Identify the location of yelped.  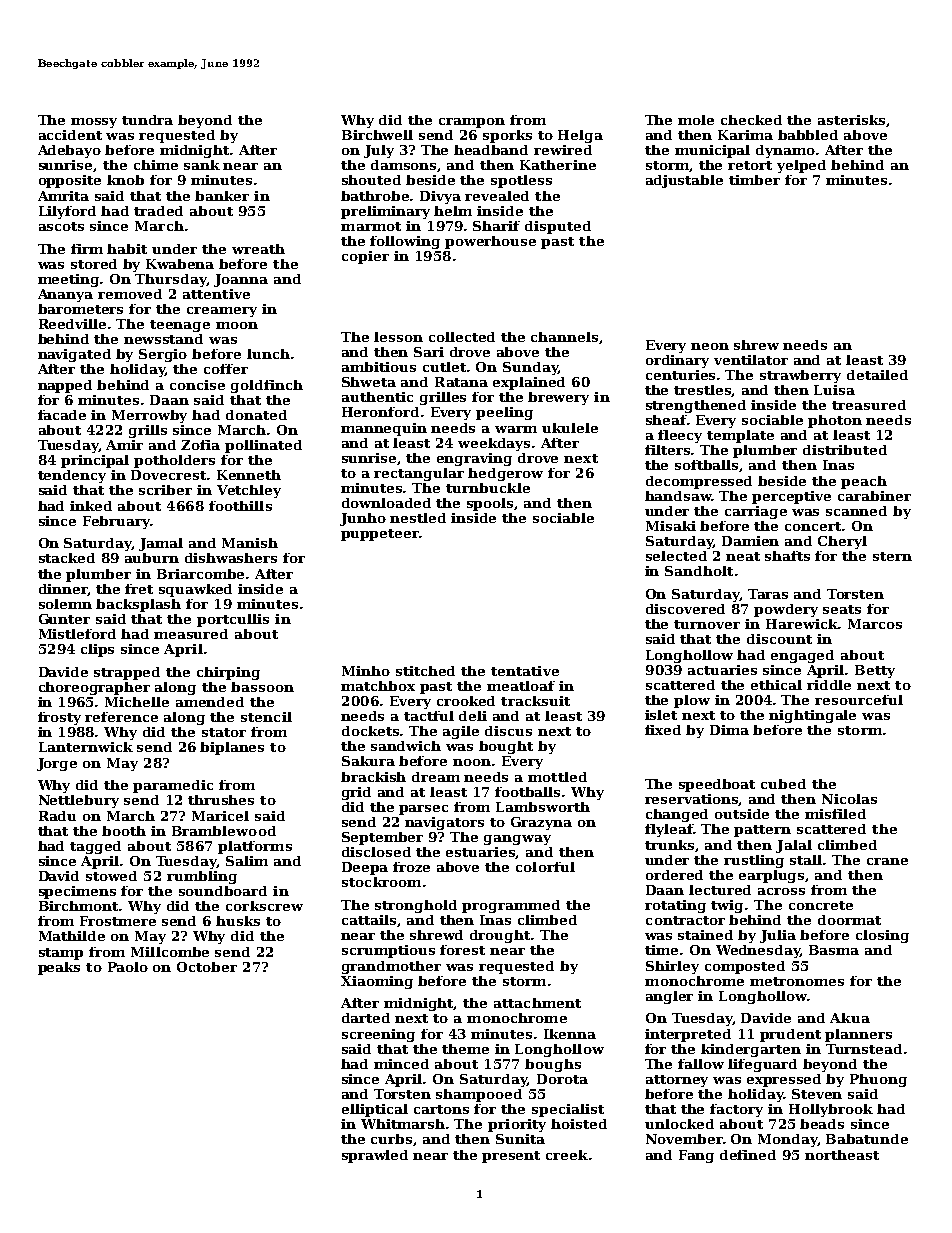
(801, 166).
